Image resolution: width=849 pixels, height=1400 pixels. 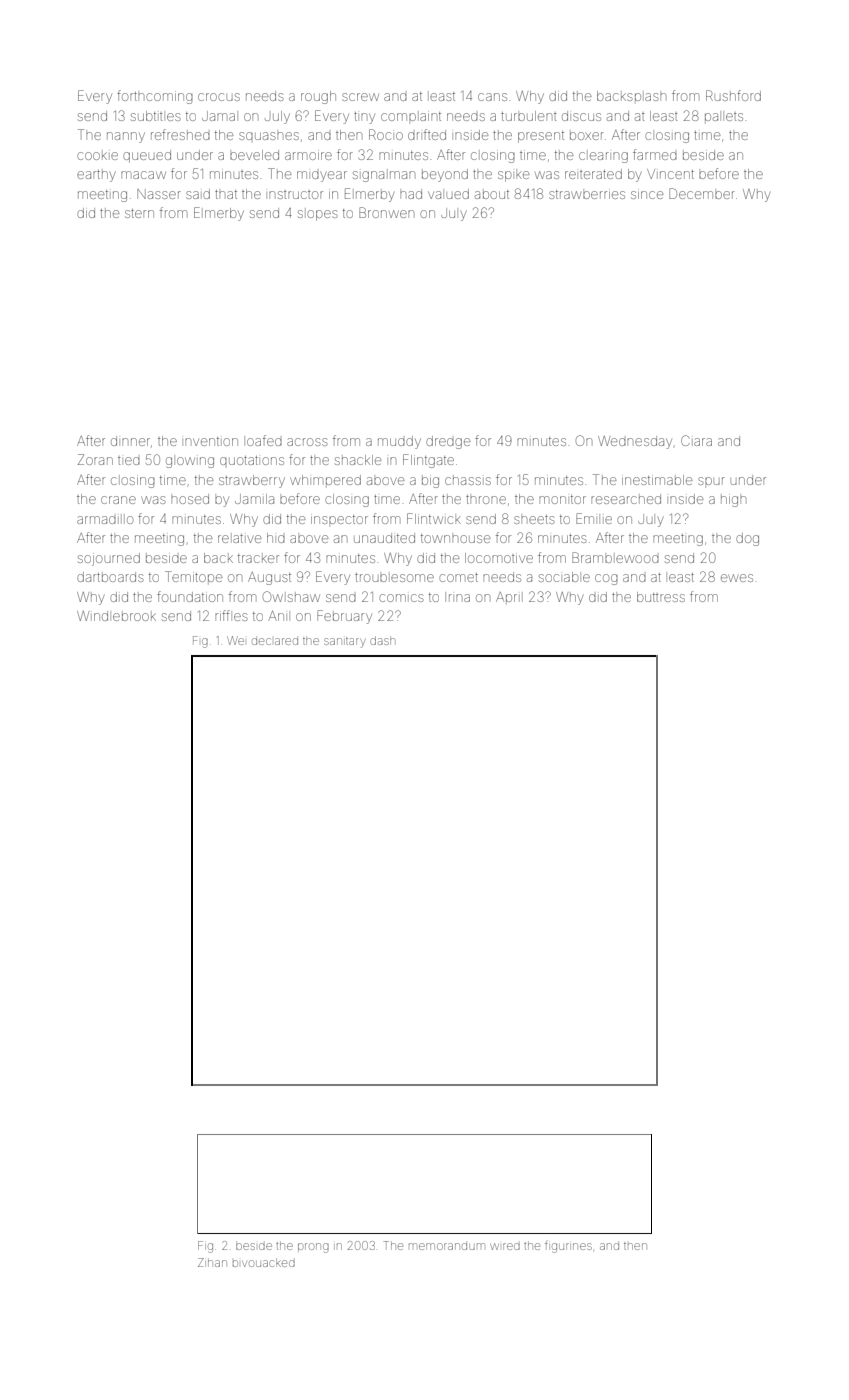 What do you see at coordinates (212, 1262) in the page?
I see `Zihan` at bounding box center [212, 1262].
